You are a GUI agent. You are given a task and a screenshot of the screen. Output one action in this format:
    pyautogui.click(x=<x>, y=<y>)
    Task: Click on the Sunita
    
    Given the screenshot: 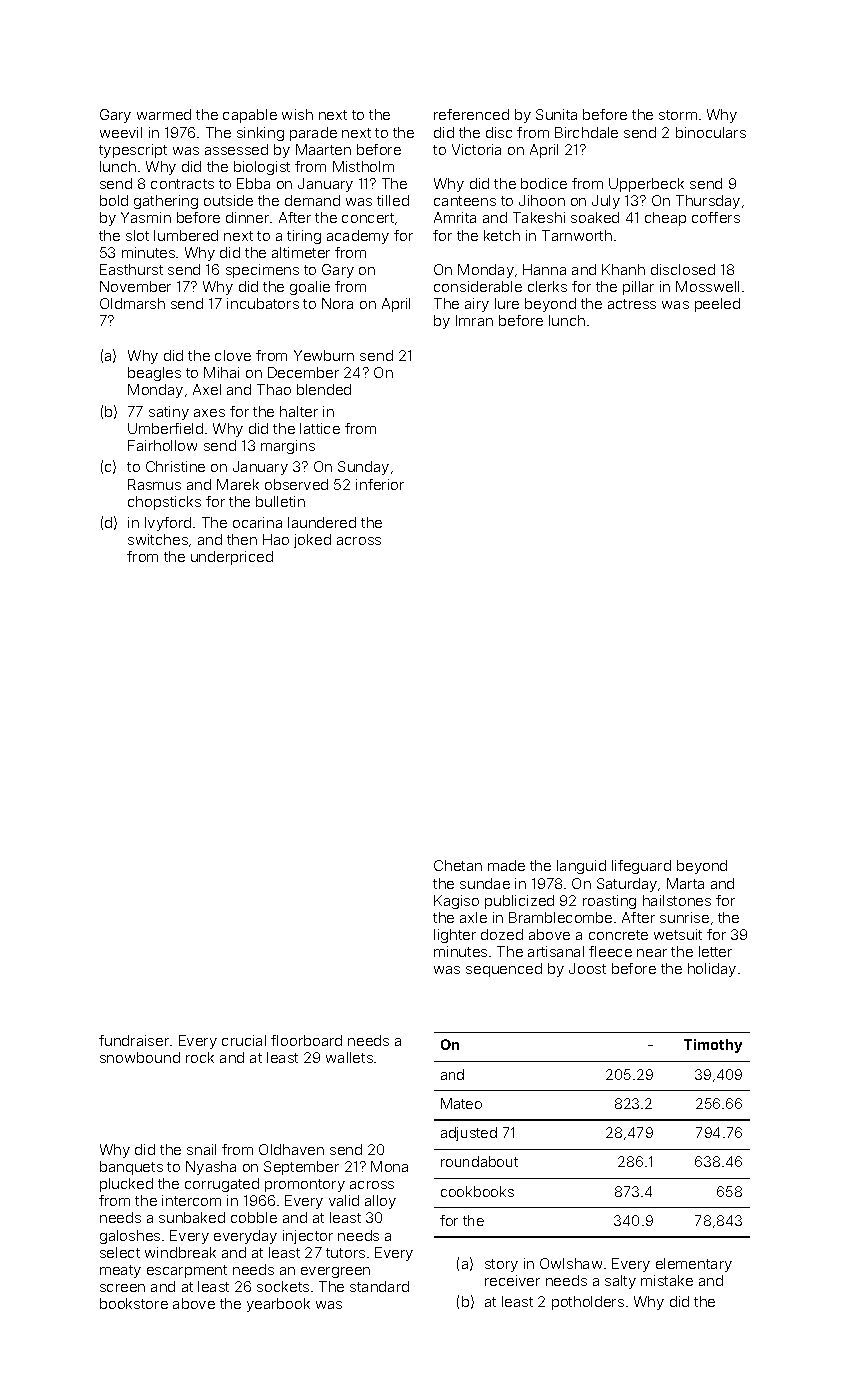 What is the action you would take?
    pyautogui.click(x=556, y=114)
